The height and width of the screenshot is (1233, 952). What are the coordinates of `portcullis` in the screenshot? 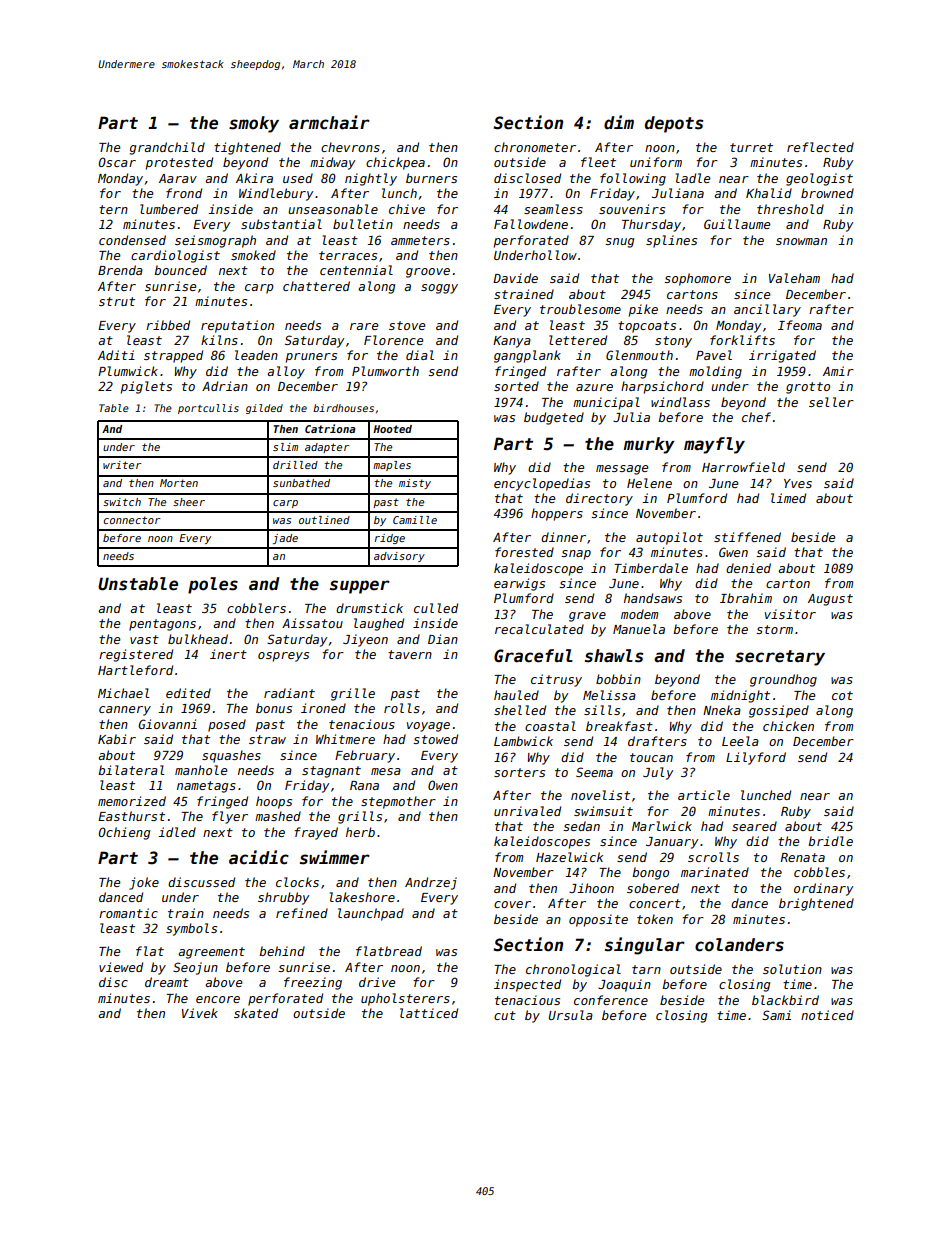 It's located at (208, 409).
